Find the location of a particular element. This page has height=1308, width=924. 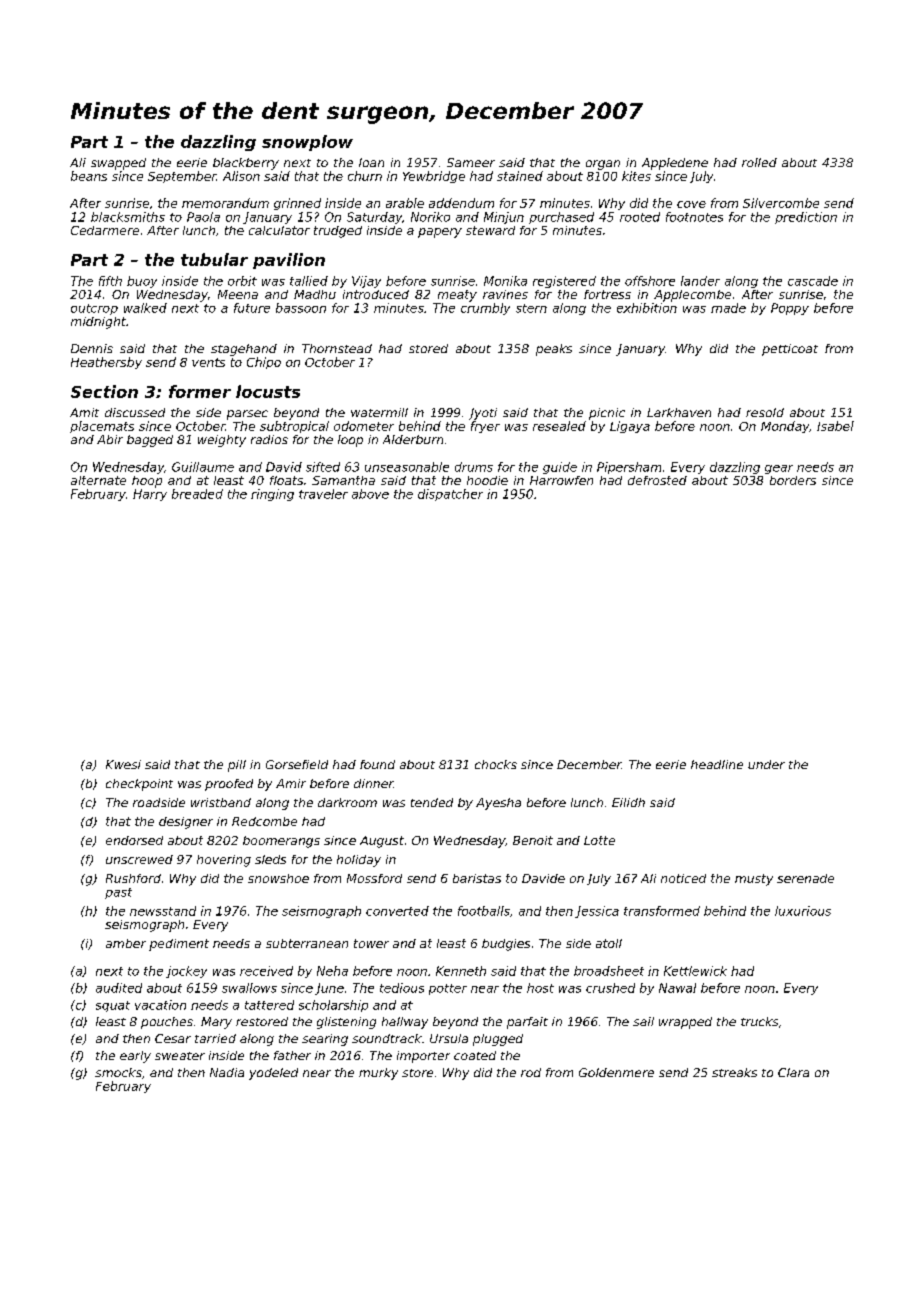

cascade is located at coordinates (813, 281).
